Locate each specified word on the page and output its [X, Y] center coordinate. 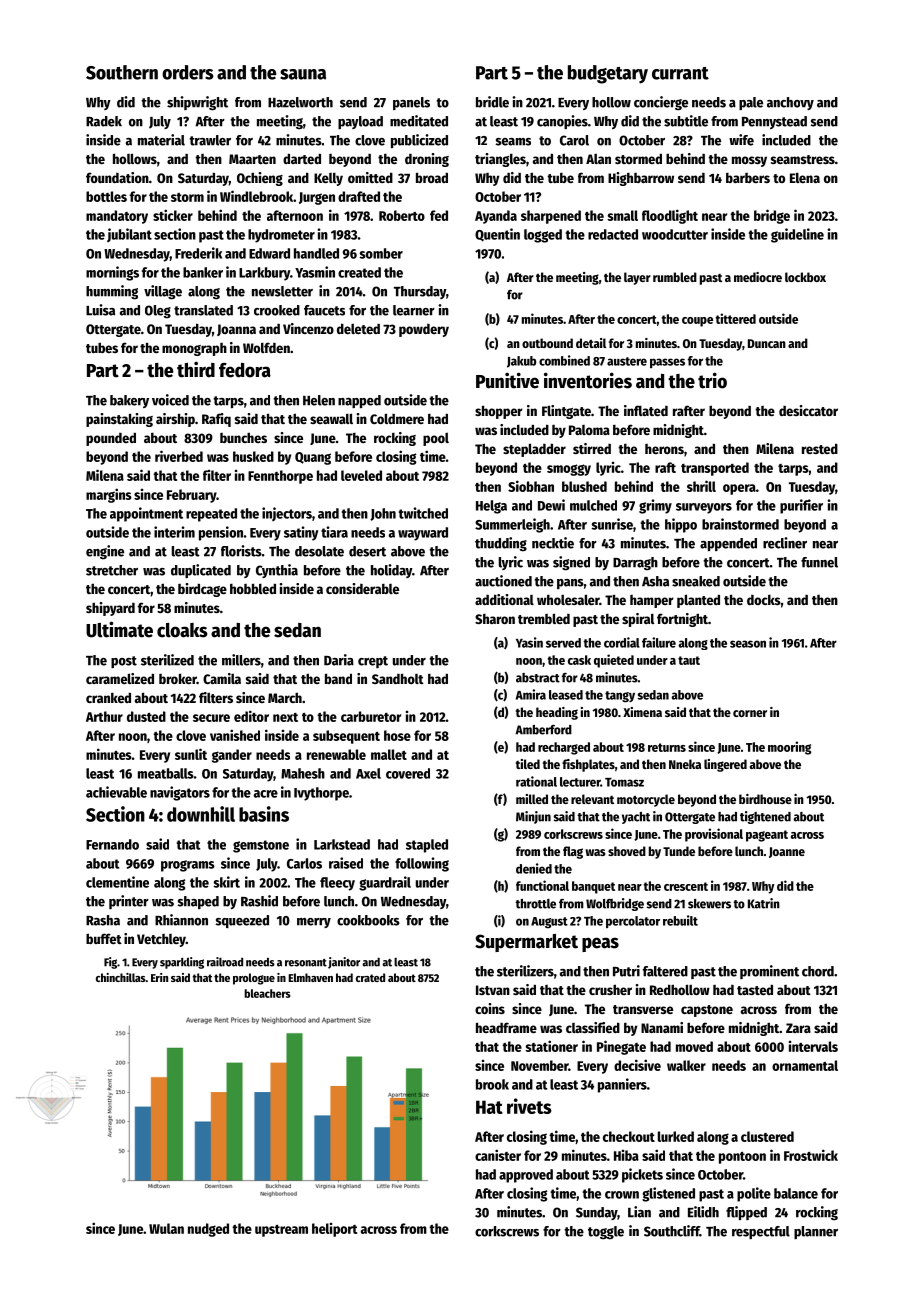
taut [689, 660]
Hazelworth [300, 102]
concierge [661, 103]
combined [564, 360]
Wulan [166, 1228]
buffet [104, 938]
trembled [544, 618]
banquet [593, 887]
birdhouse [765, 799]
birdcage [202, 590]
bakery [129, 401]
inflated [646, 410]
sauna [303, 74]
